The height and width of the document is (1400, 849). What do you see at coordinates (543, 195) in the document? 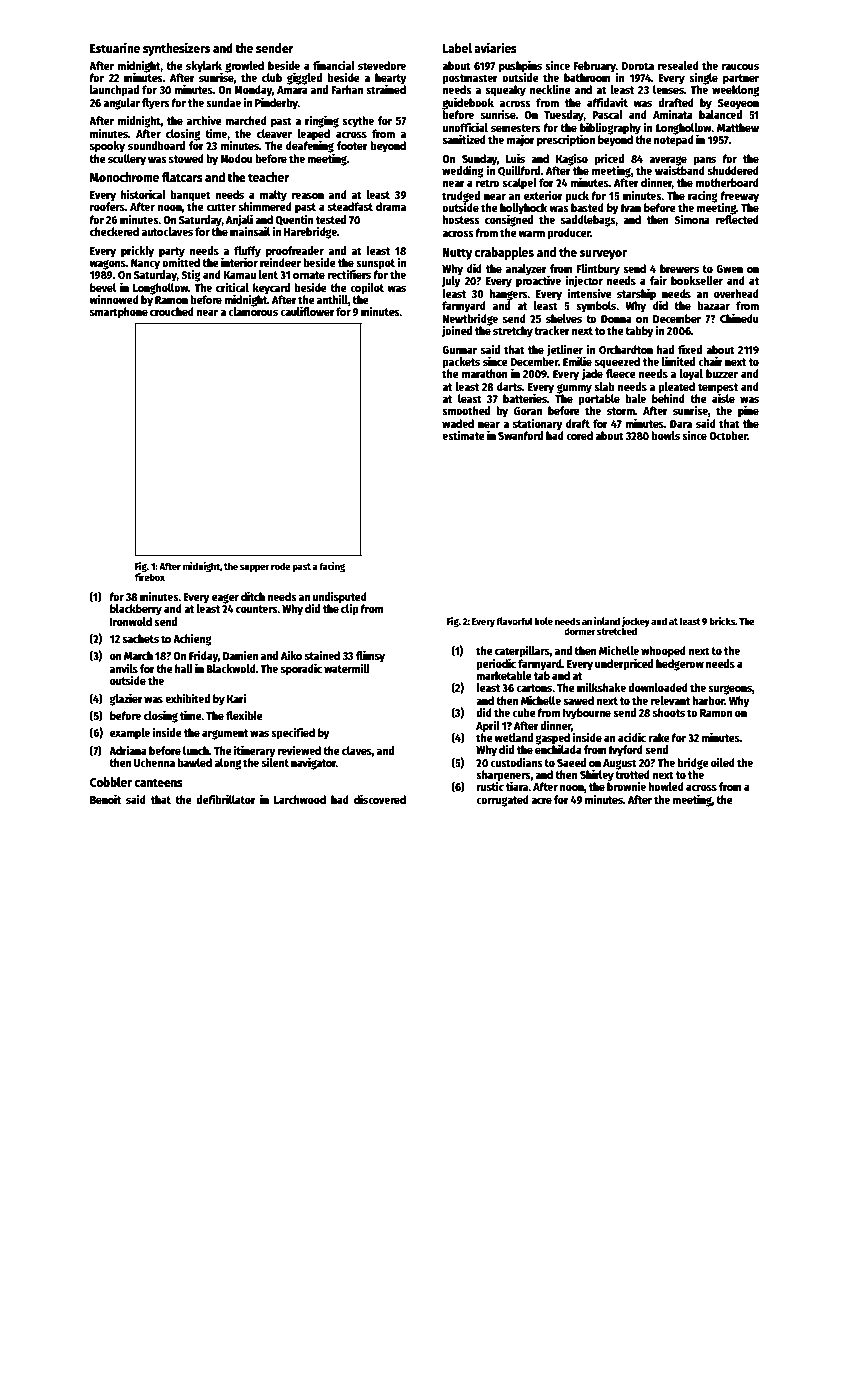
I see `exterior` at bounding box center [543, 195].
